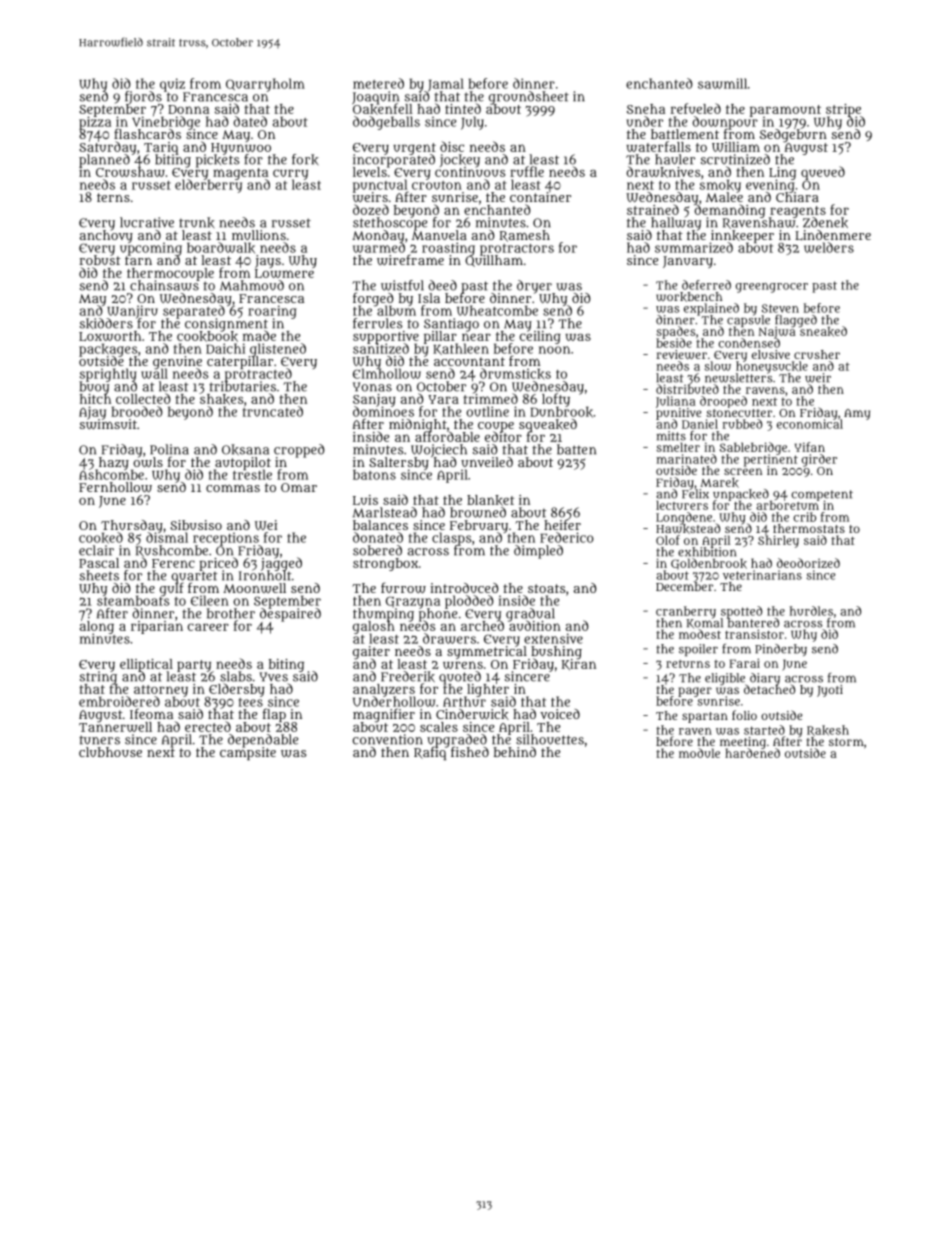 This page has width=952, height=1233. What do you see at coordinates (781, 650) in the page?
I see `Pinderby` at bounding box center [781, 650].
